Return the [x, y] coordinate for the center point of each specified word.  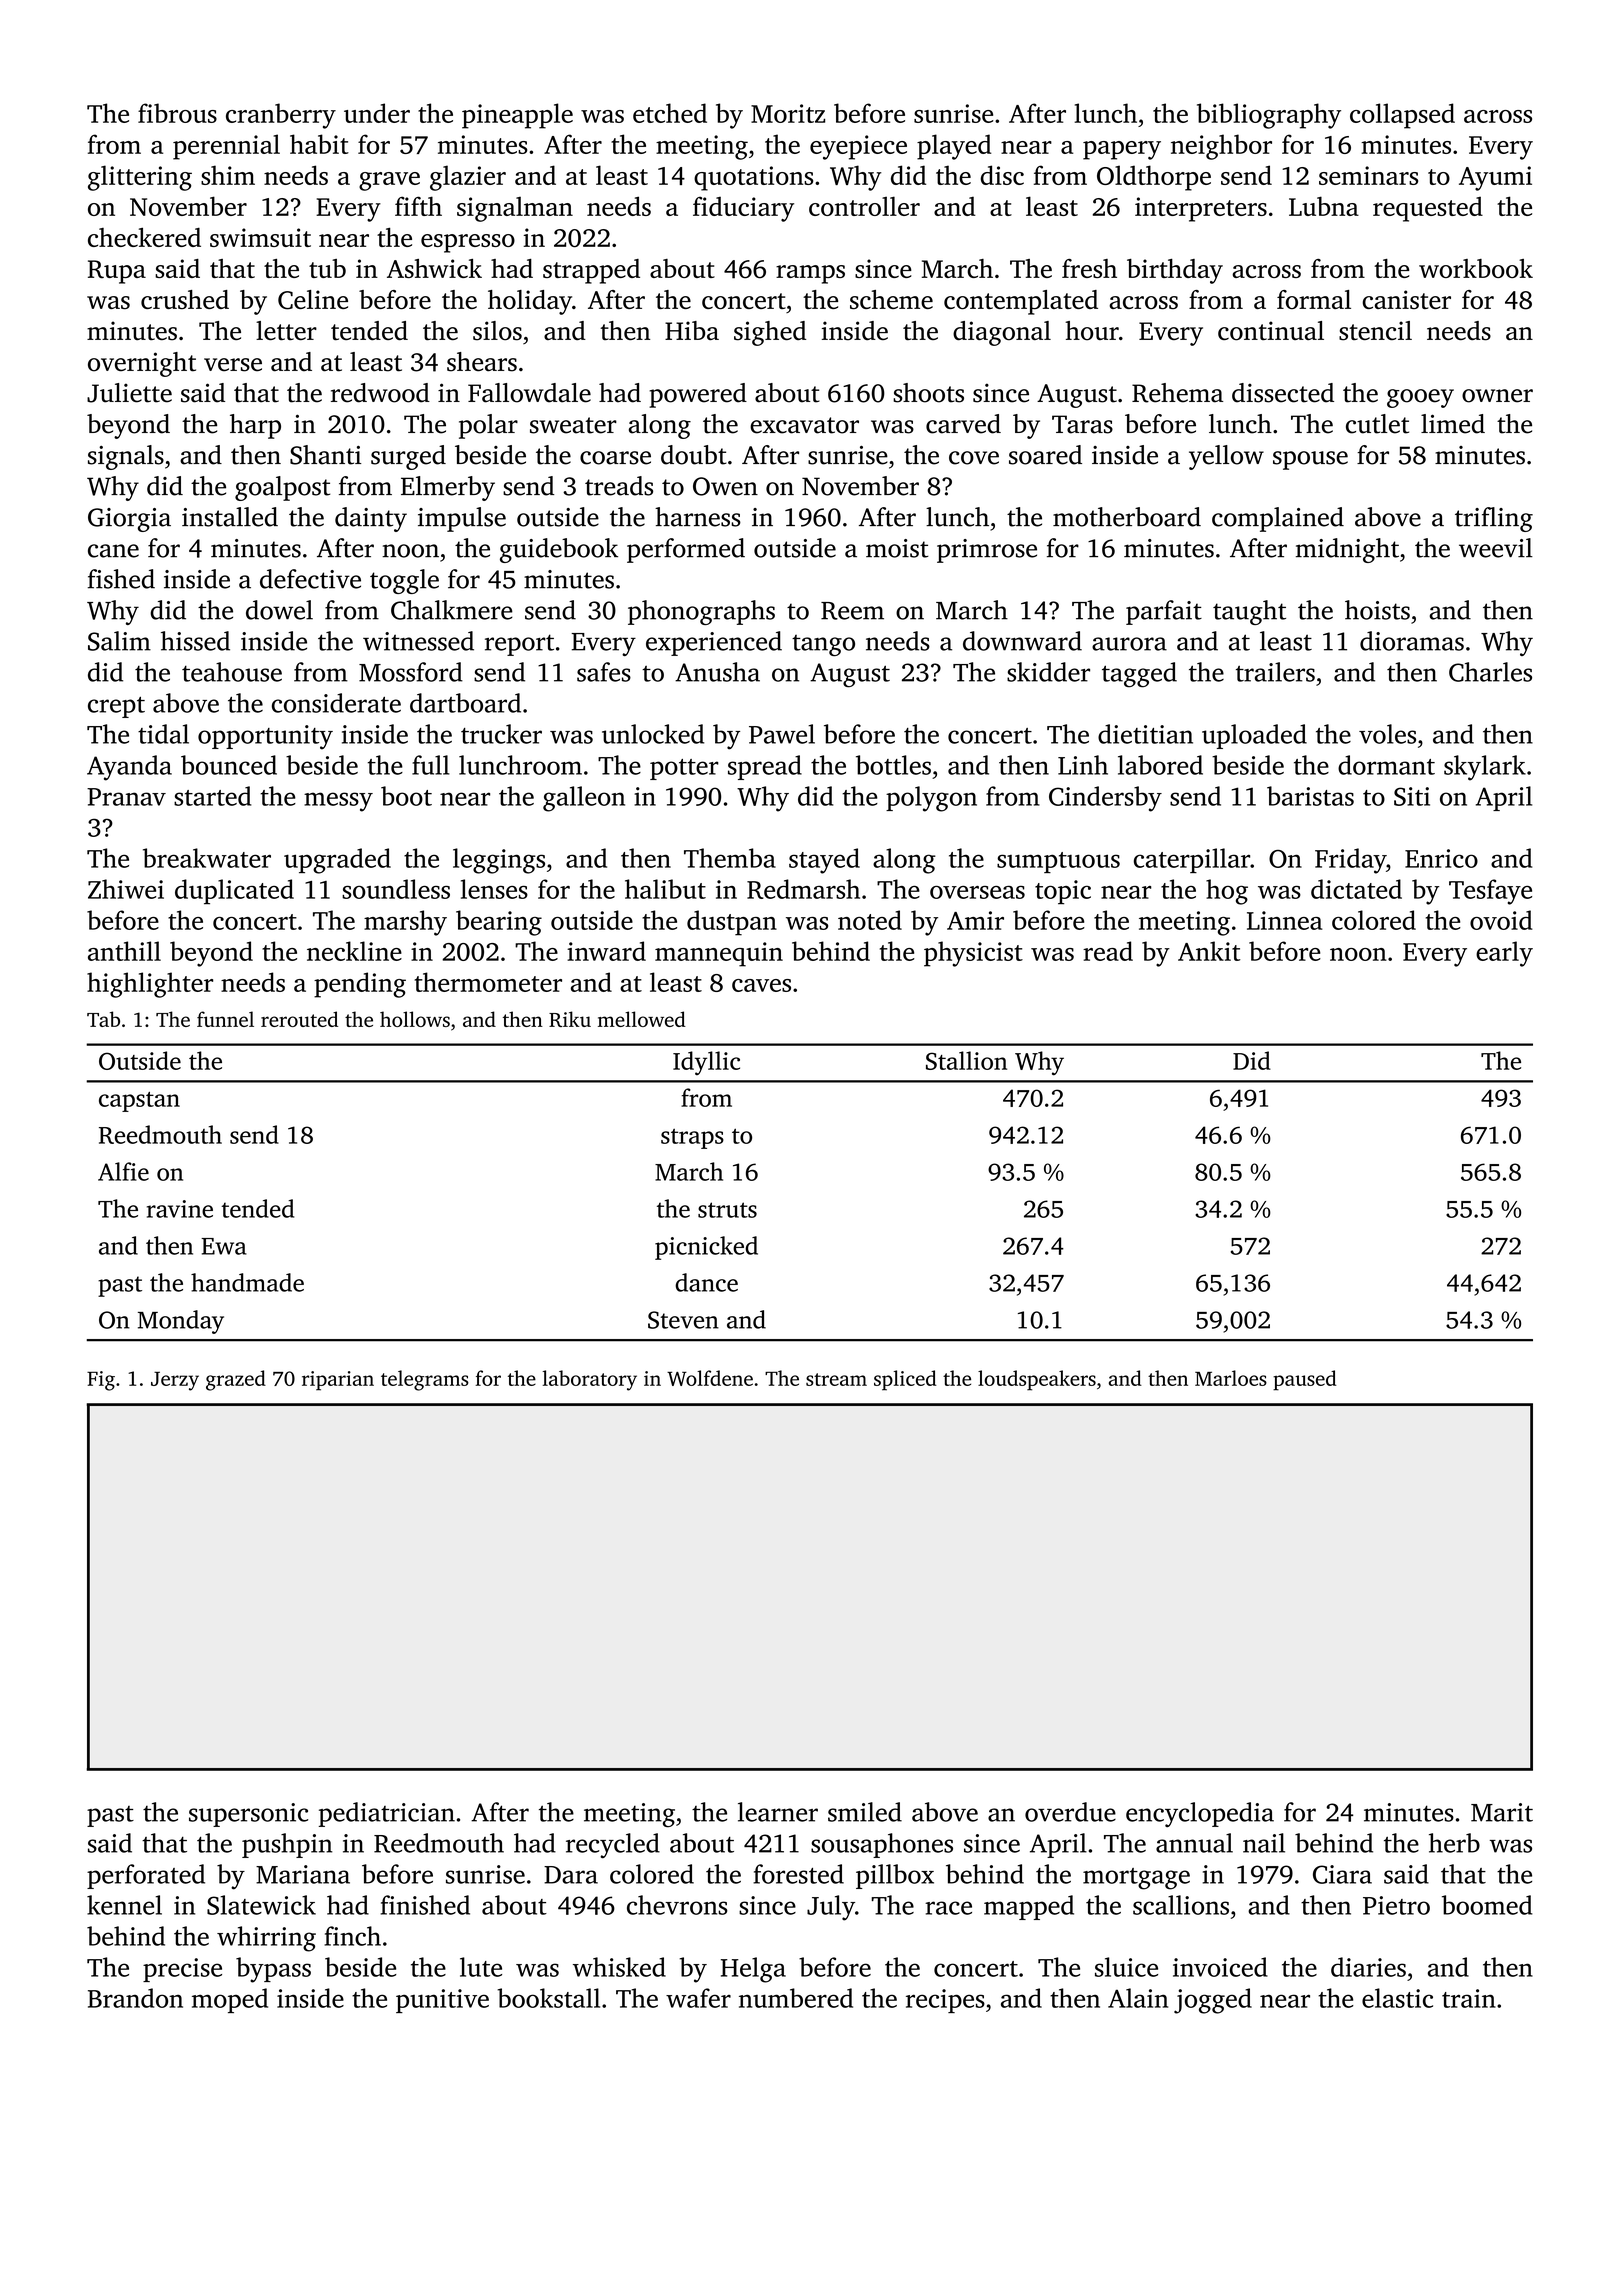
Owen [725, 486]
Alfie [123, 1171]
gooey [1420, 398]
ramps [810, 274]
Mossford [411, 672]
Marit [1502, 1812]
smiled [865, 1812]
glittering [140, 178]
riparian [338, 1381]
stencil [1375, 331]
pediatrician [387, 1814]
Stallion [966, 1060]
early [1504, 954]
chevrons [677, 1905]
